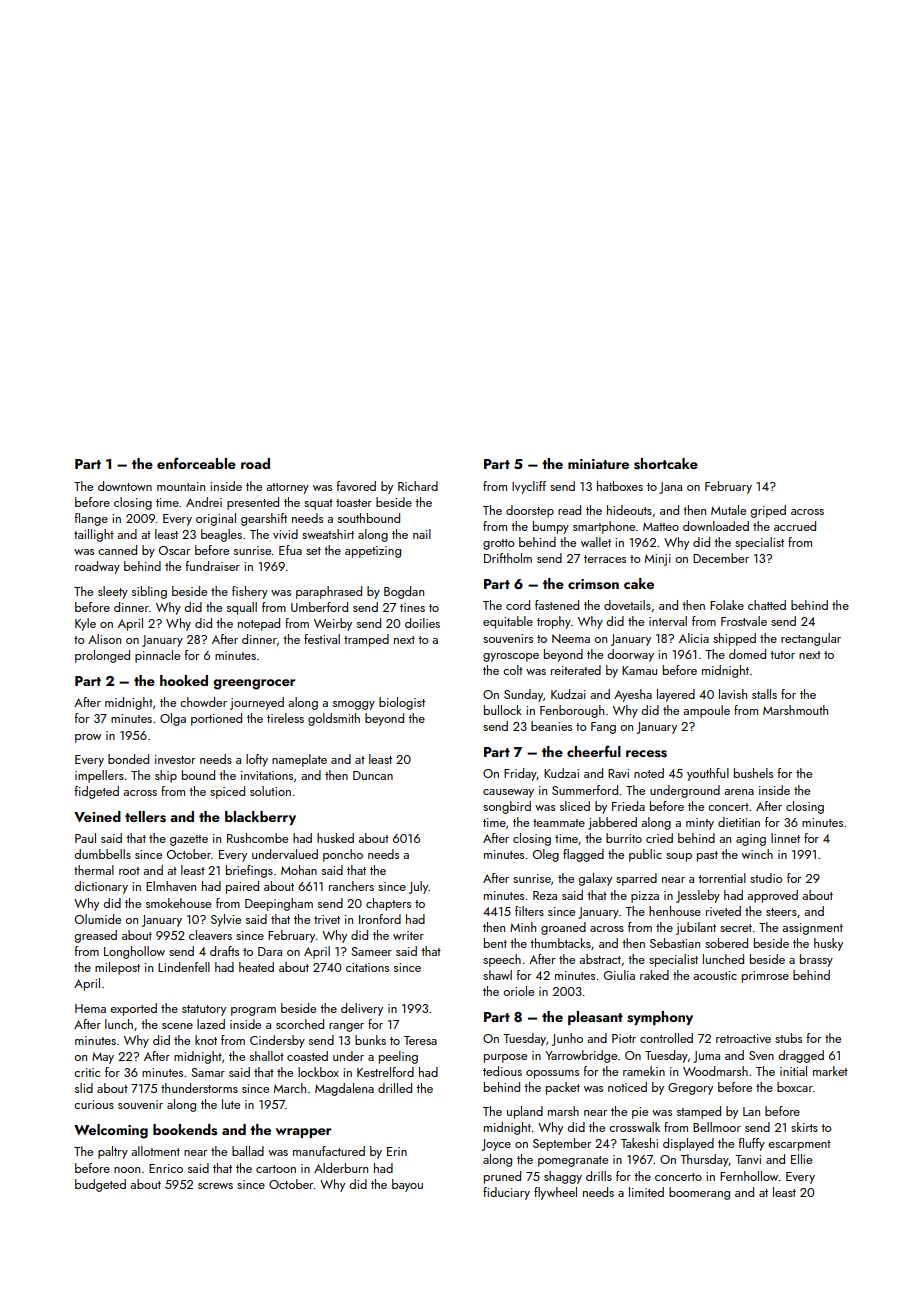  Describe the element at coordinates (249, 871) in the screenshot. I see `briefings` at that location.
